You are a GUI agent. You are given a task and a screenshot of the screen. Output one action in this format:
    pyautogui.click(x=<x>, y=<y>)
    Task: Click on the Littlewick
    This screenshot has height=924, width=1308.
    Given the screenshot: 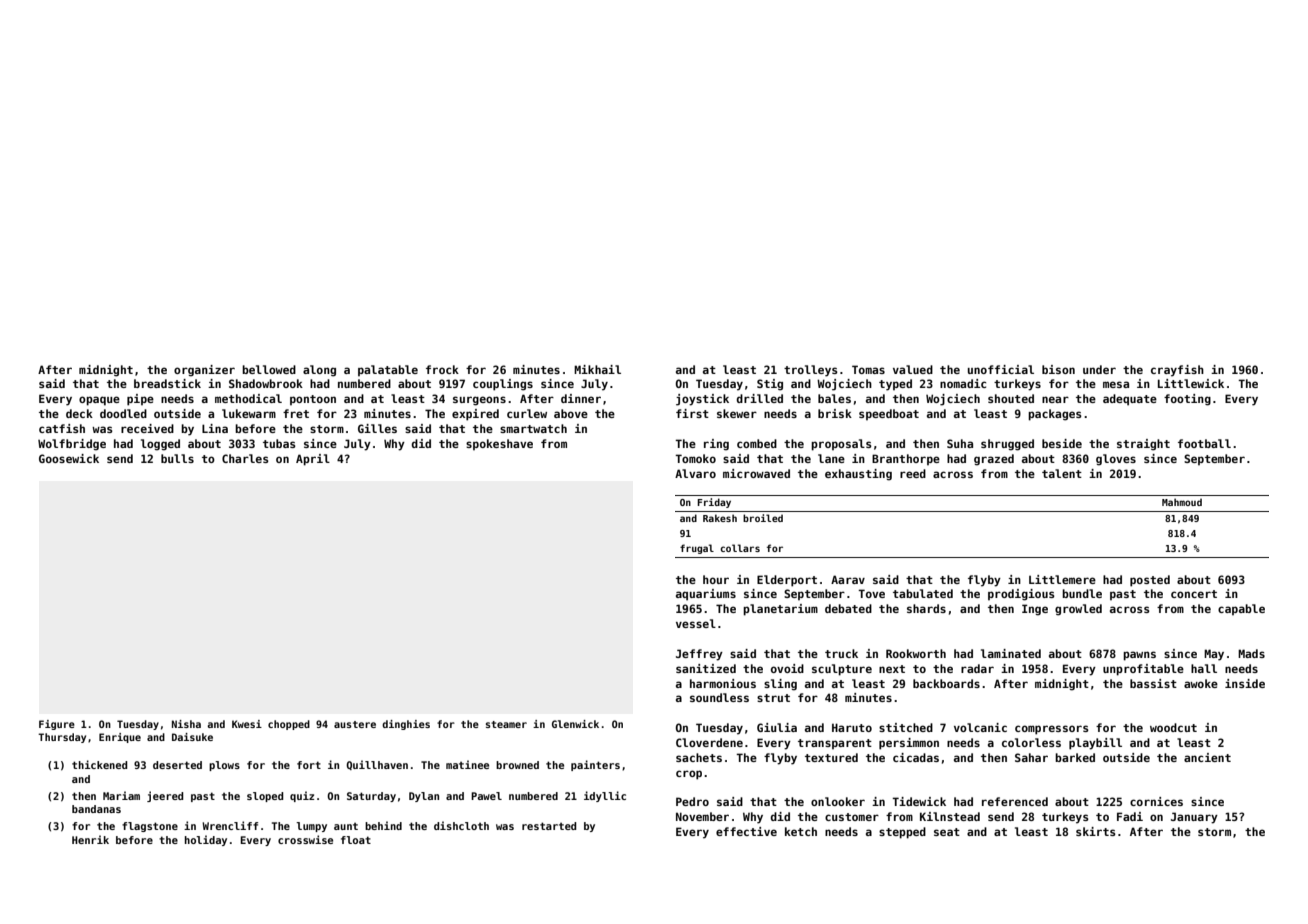 What is the action you would take?
    pyautogui.click(x=1191, y=383)
